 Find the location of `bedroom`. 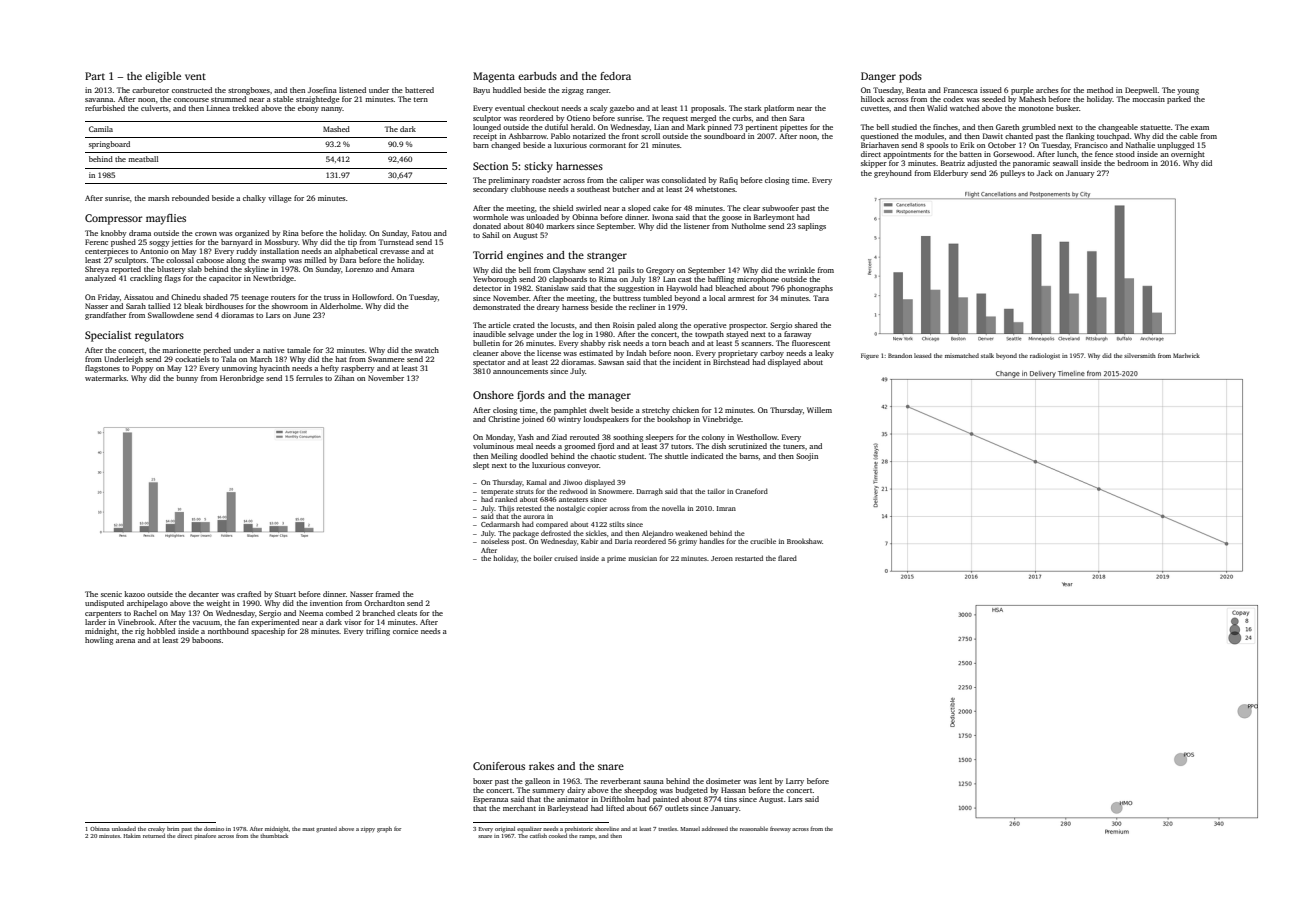

bedroom is located at coordinates (1133, 163).
